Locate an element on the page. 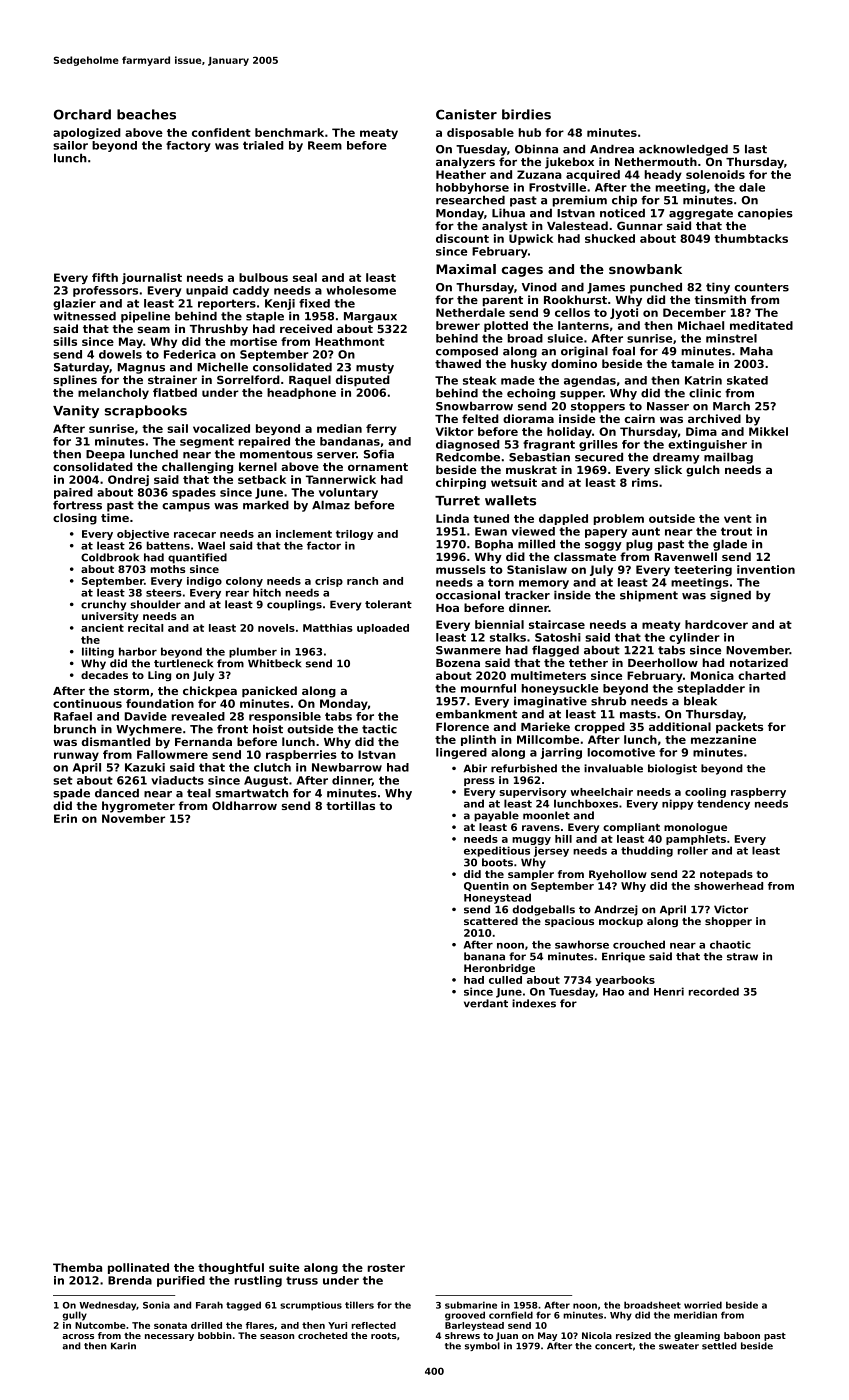  Bozena is located at coordinates (458, 663).
